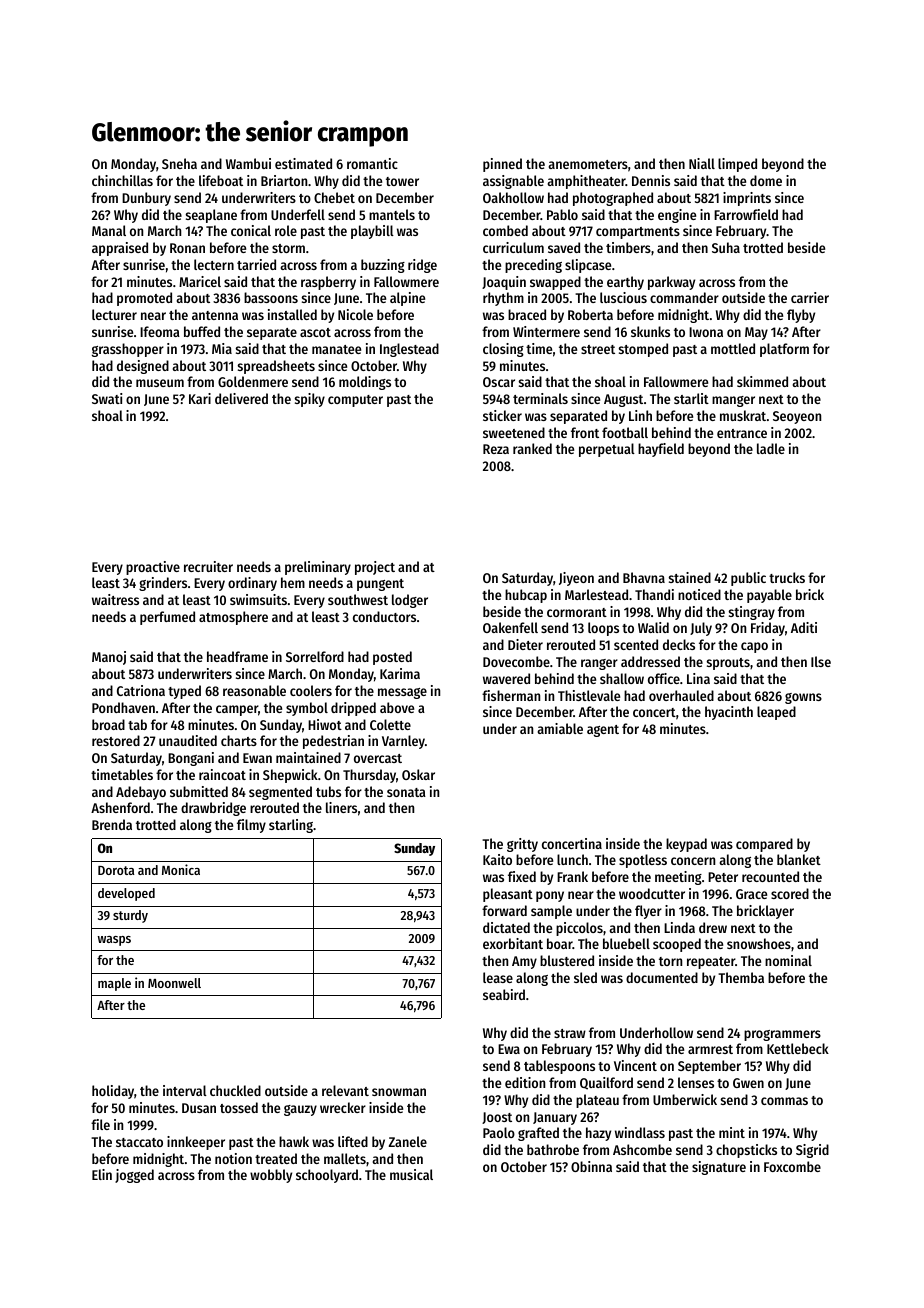 The width and height of the screenshot is (924, 1308). I want to click on limped, so click(737, 165).
